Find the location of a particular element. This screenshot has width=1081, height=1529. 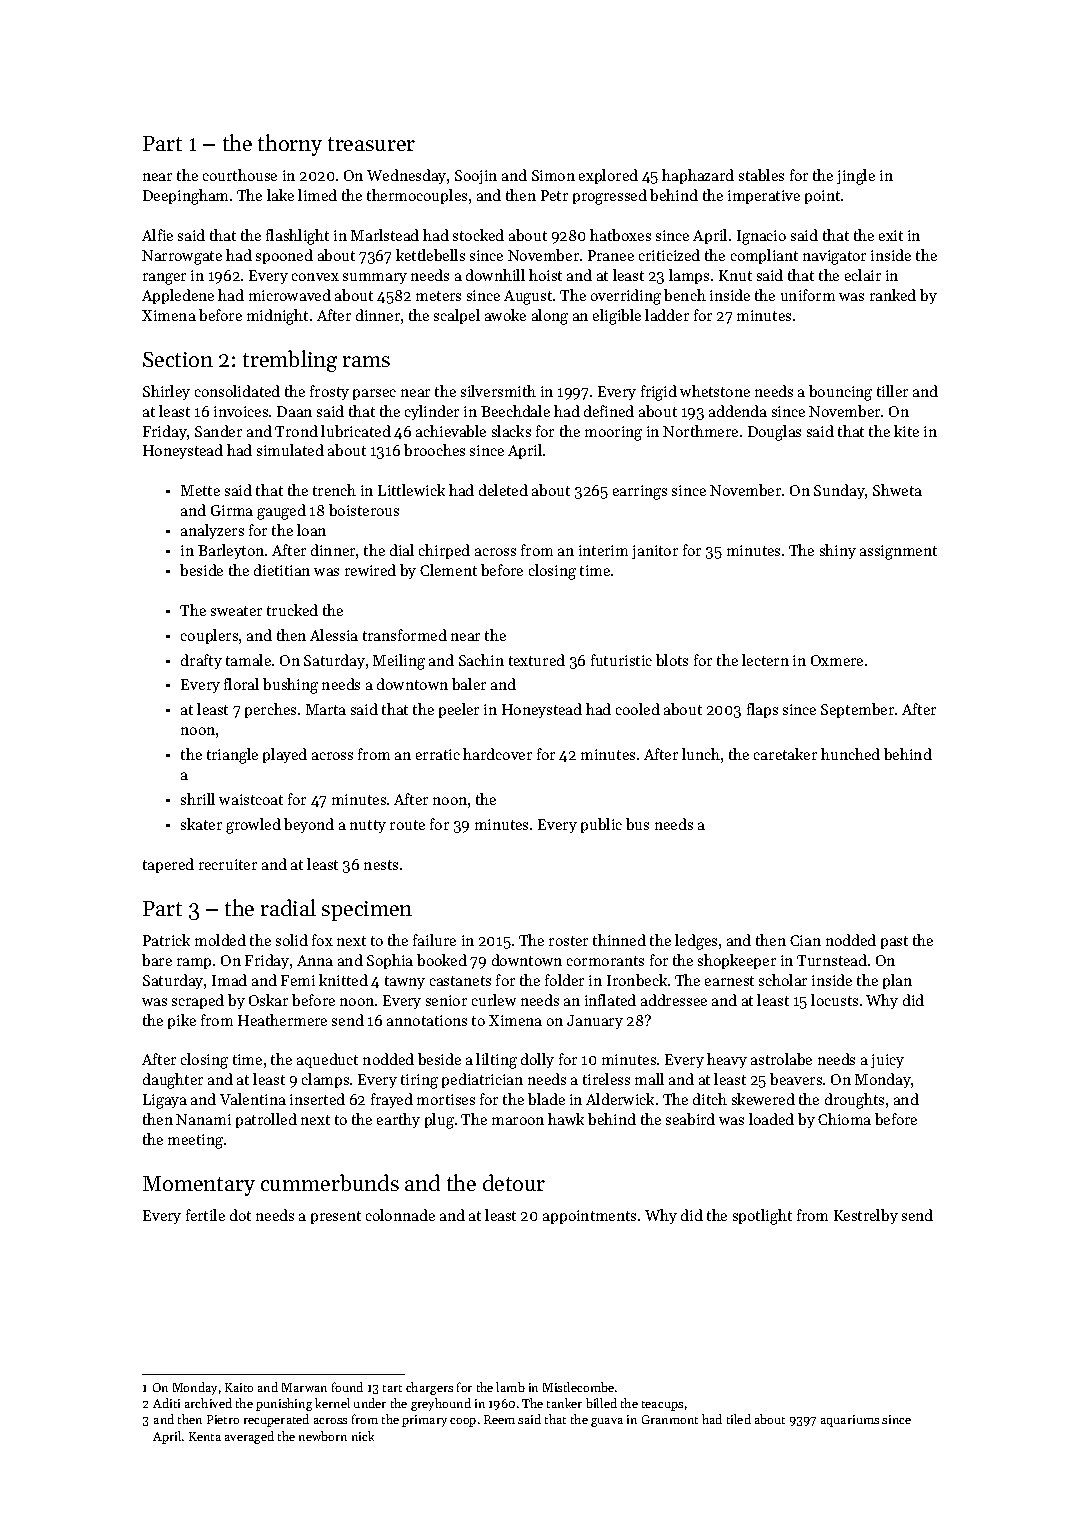

kernel is located at coordinates (332, 1403).
